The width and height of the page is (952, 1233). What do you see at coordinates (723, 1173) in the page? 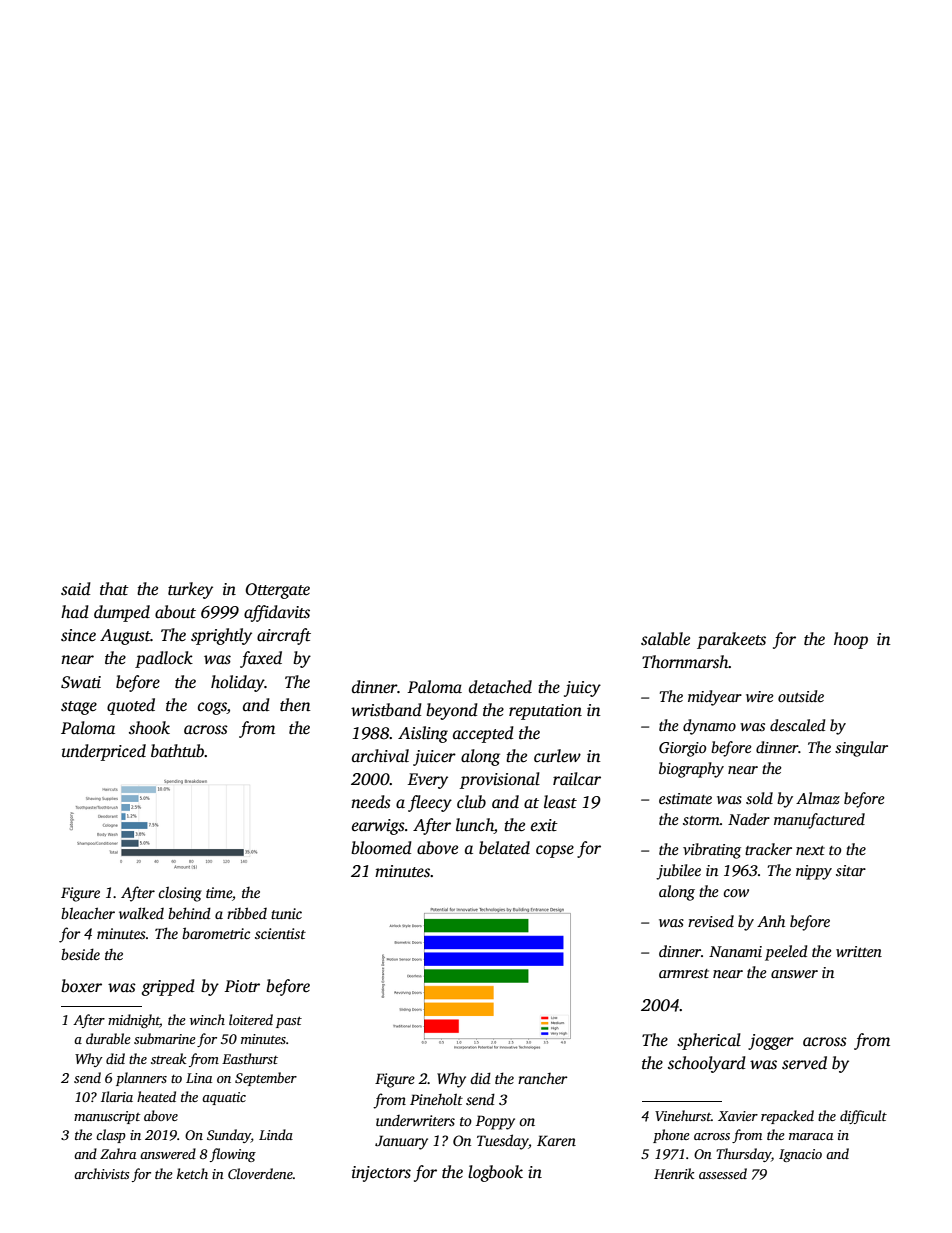
I see `assessed` at bounding box center [723, 1173].
